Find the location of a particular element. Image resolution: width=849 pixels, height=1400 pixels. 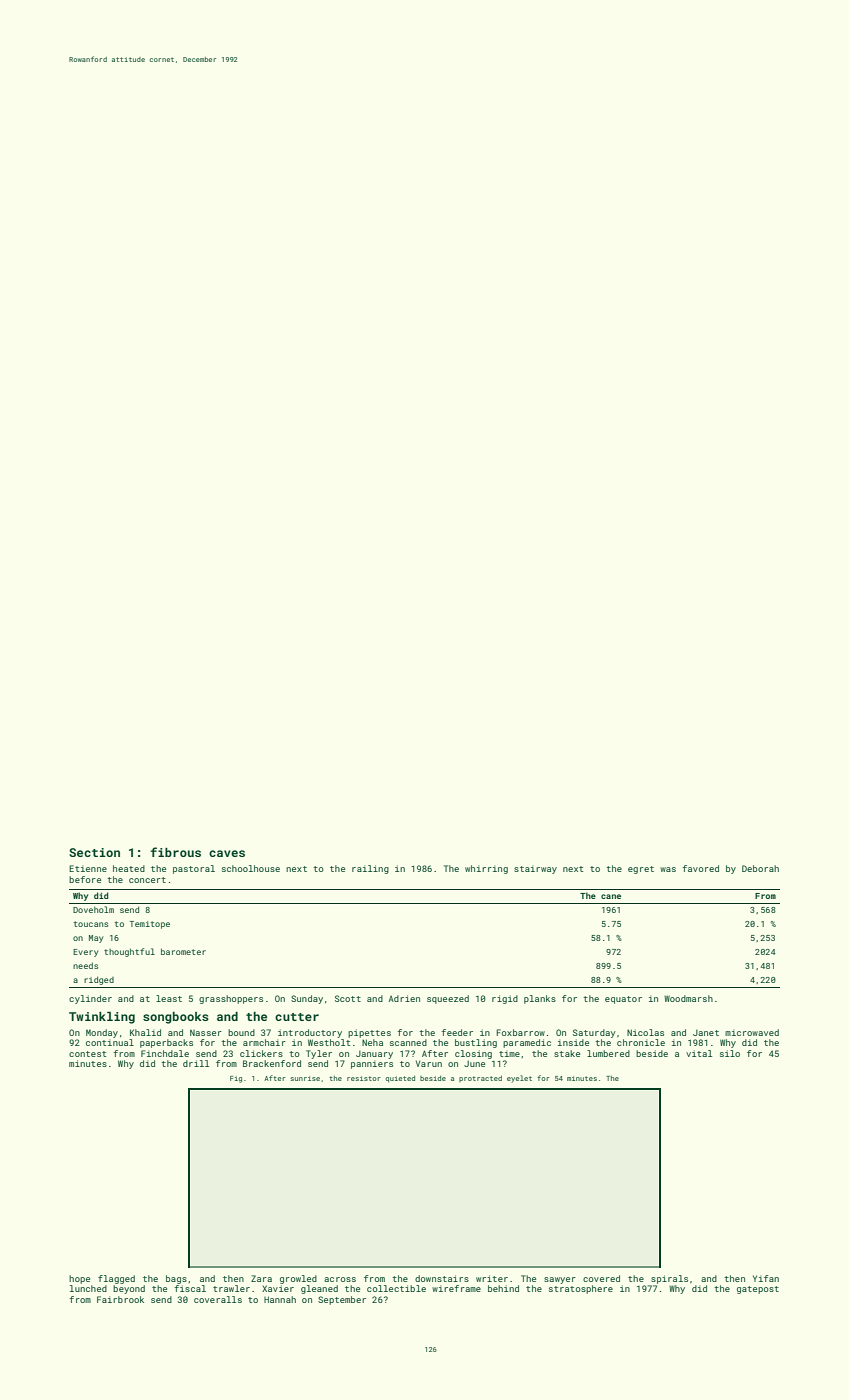

silo is located at coordinates (730, 1053).
